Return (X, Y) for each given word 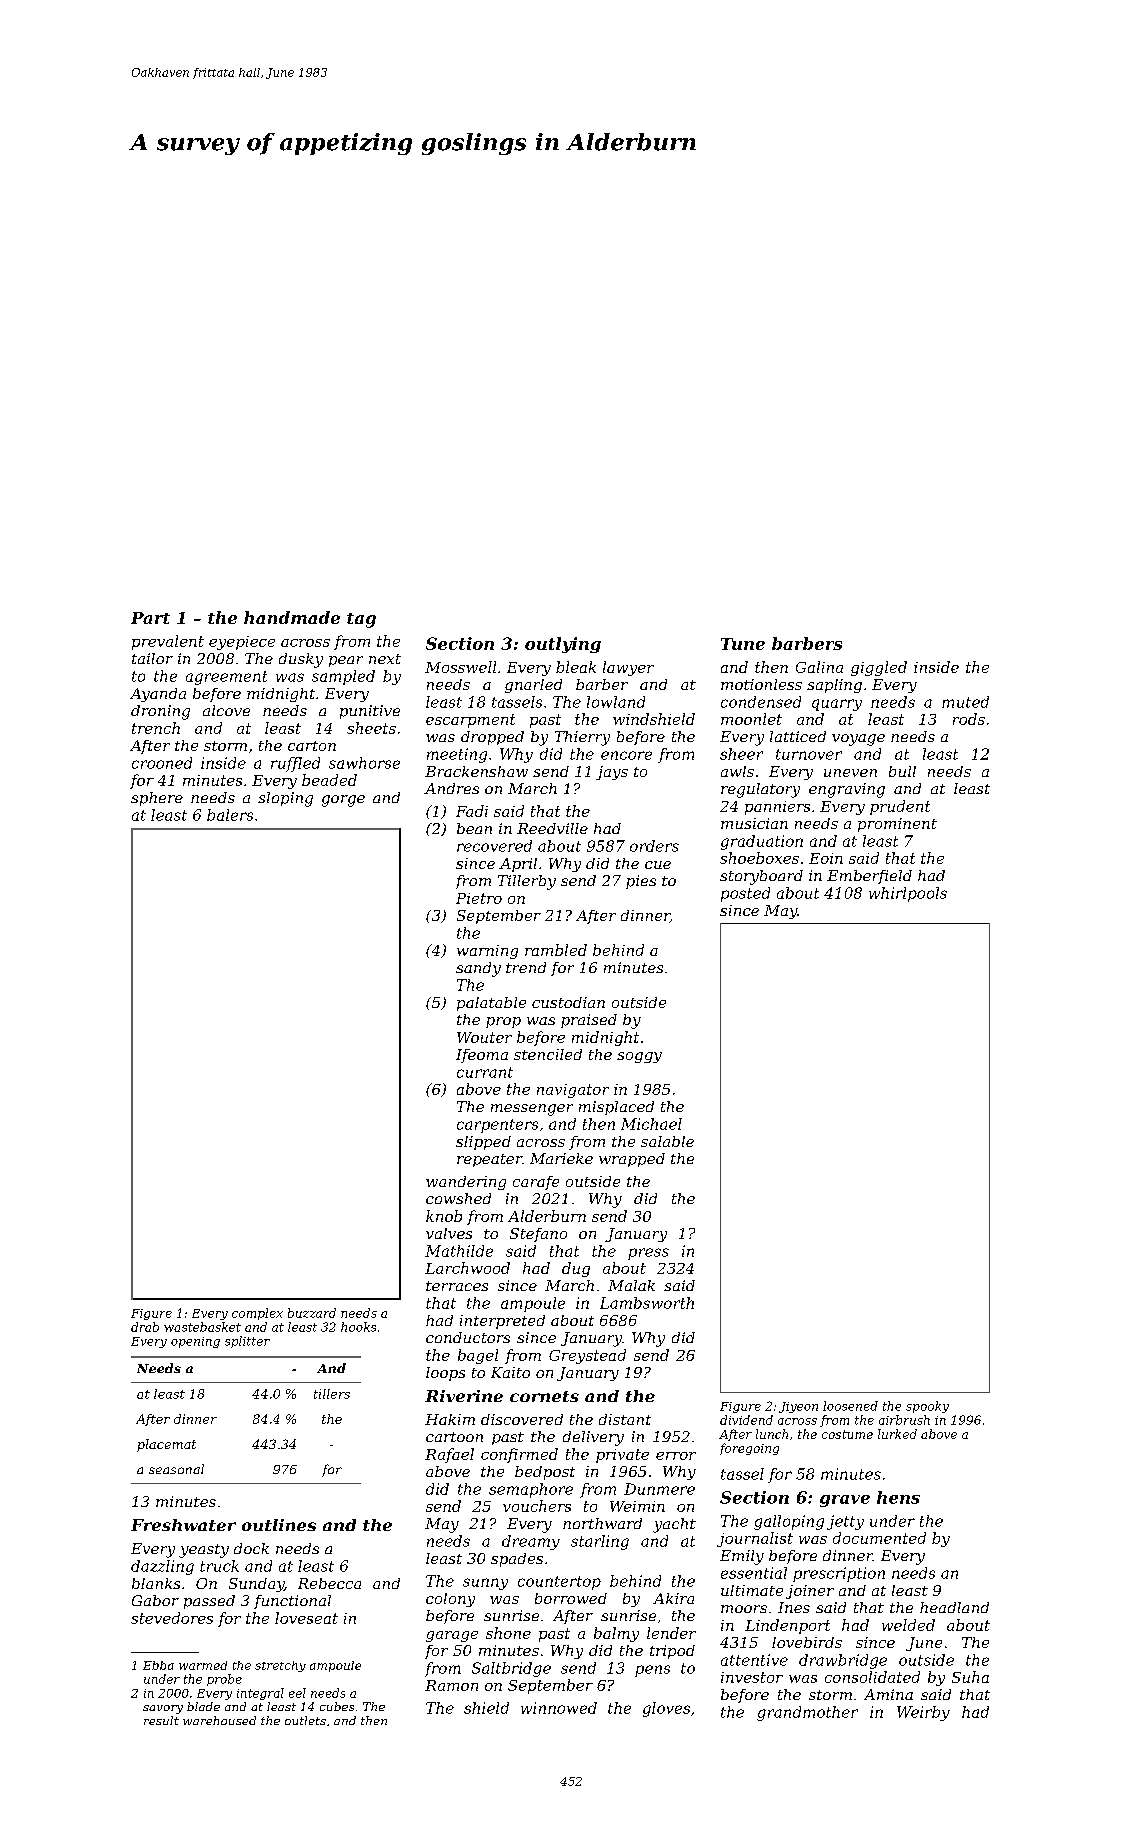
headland (954, 1607)
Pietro (479, 898)
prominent (897, 825)
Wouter (484, 1037)
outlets (305, 1720)
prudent (900, 807)
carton (312, 746)
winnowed (559, 1708)
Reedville (552, 828)
